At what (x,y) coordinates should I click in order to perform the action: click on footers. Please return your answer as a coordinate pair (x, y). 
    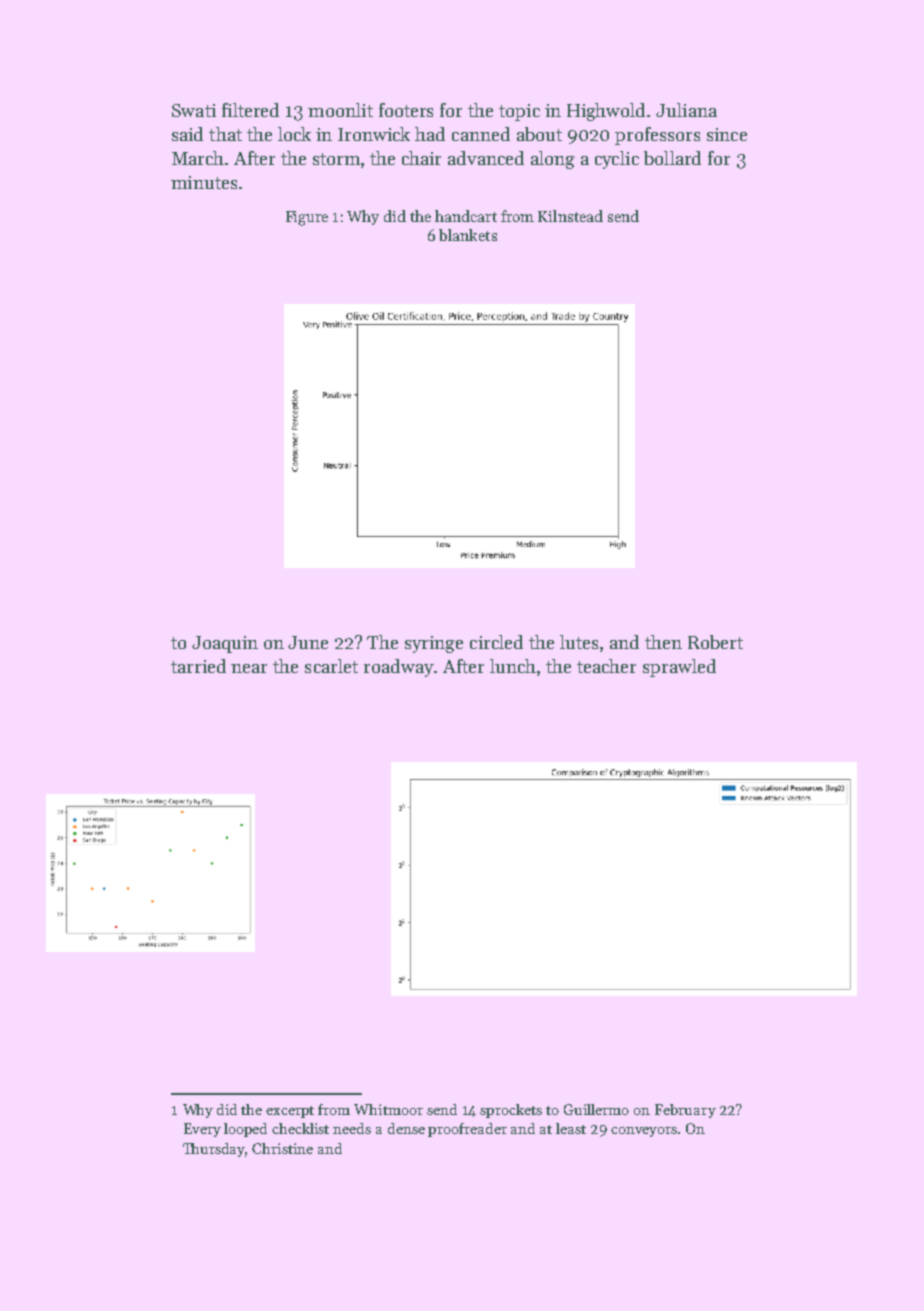
    Looking at the image, I should click on (406, 110).
